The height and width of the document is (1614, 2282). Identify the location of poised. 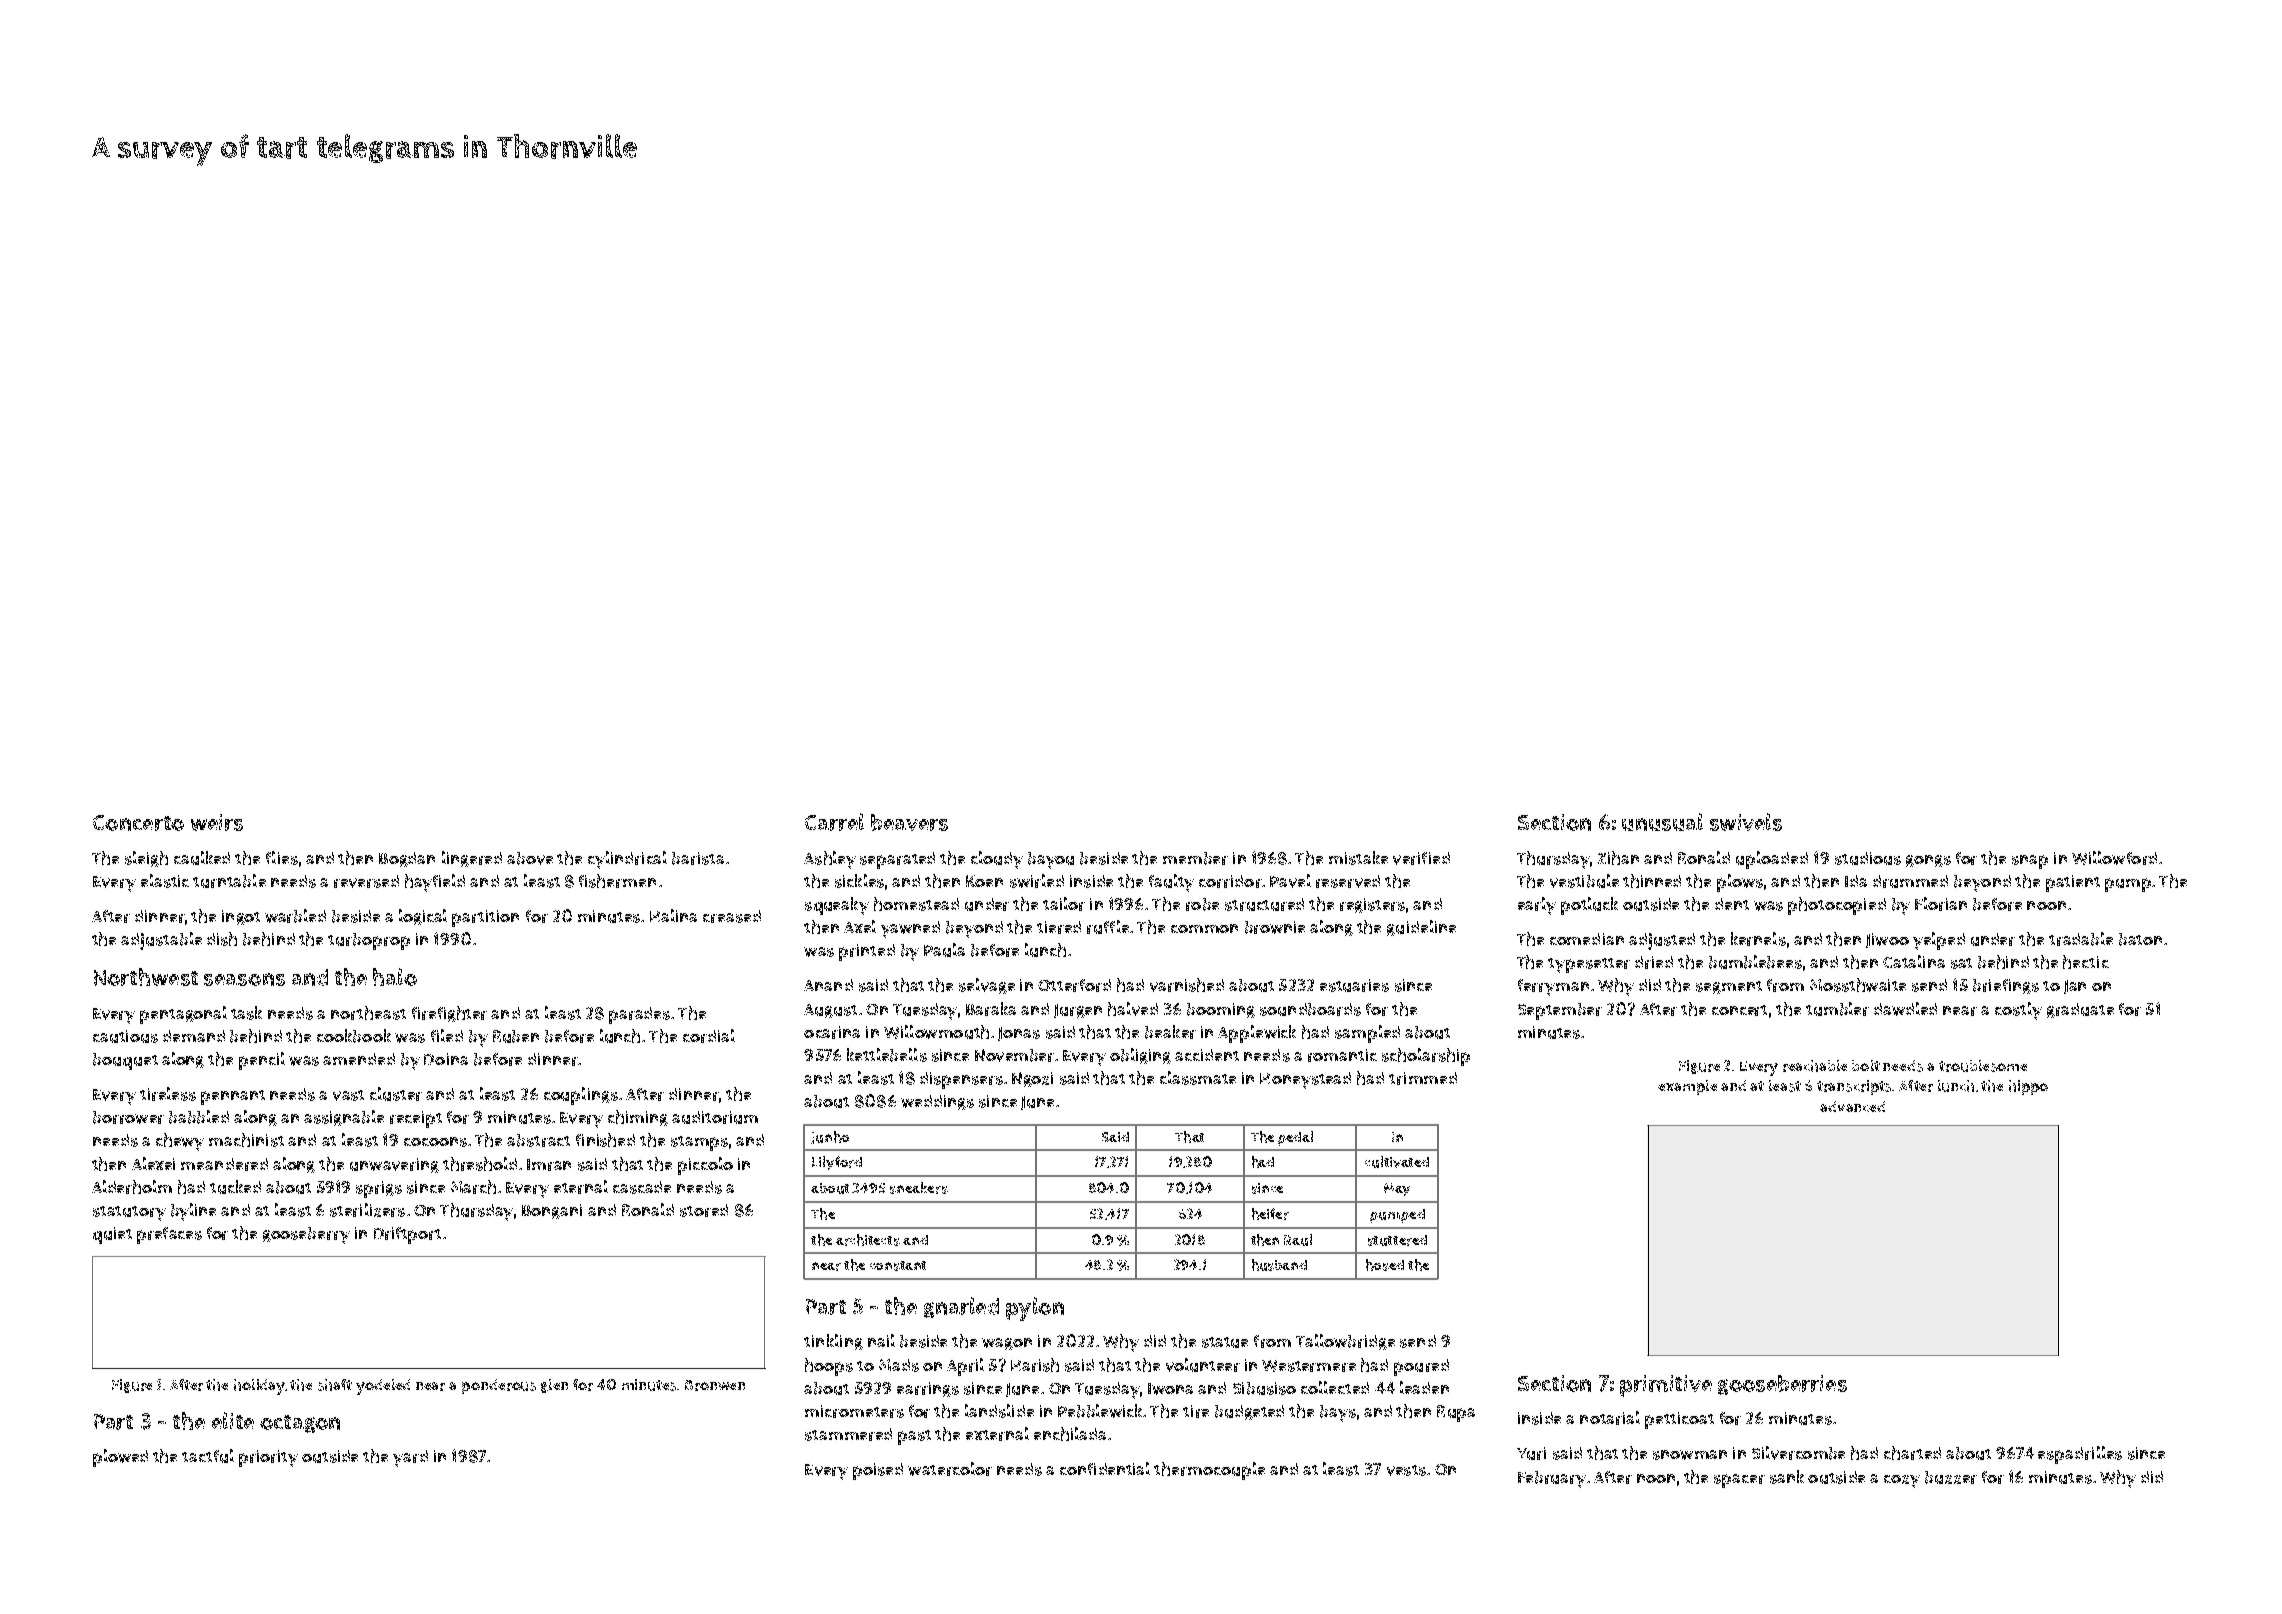
(878, 1471).
